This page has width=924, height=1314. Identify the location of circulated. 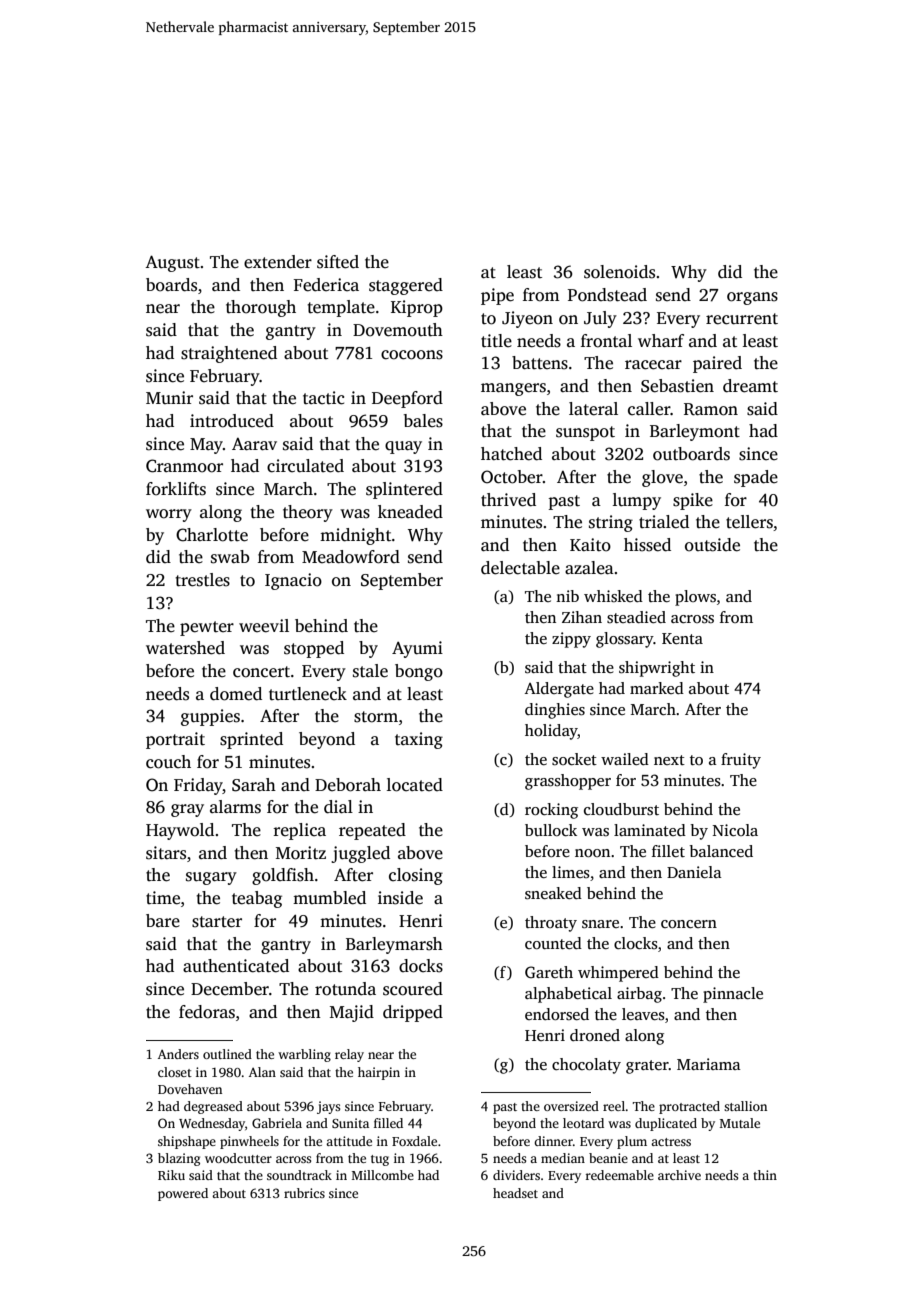
(305, 466).
